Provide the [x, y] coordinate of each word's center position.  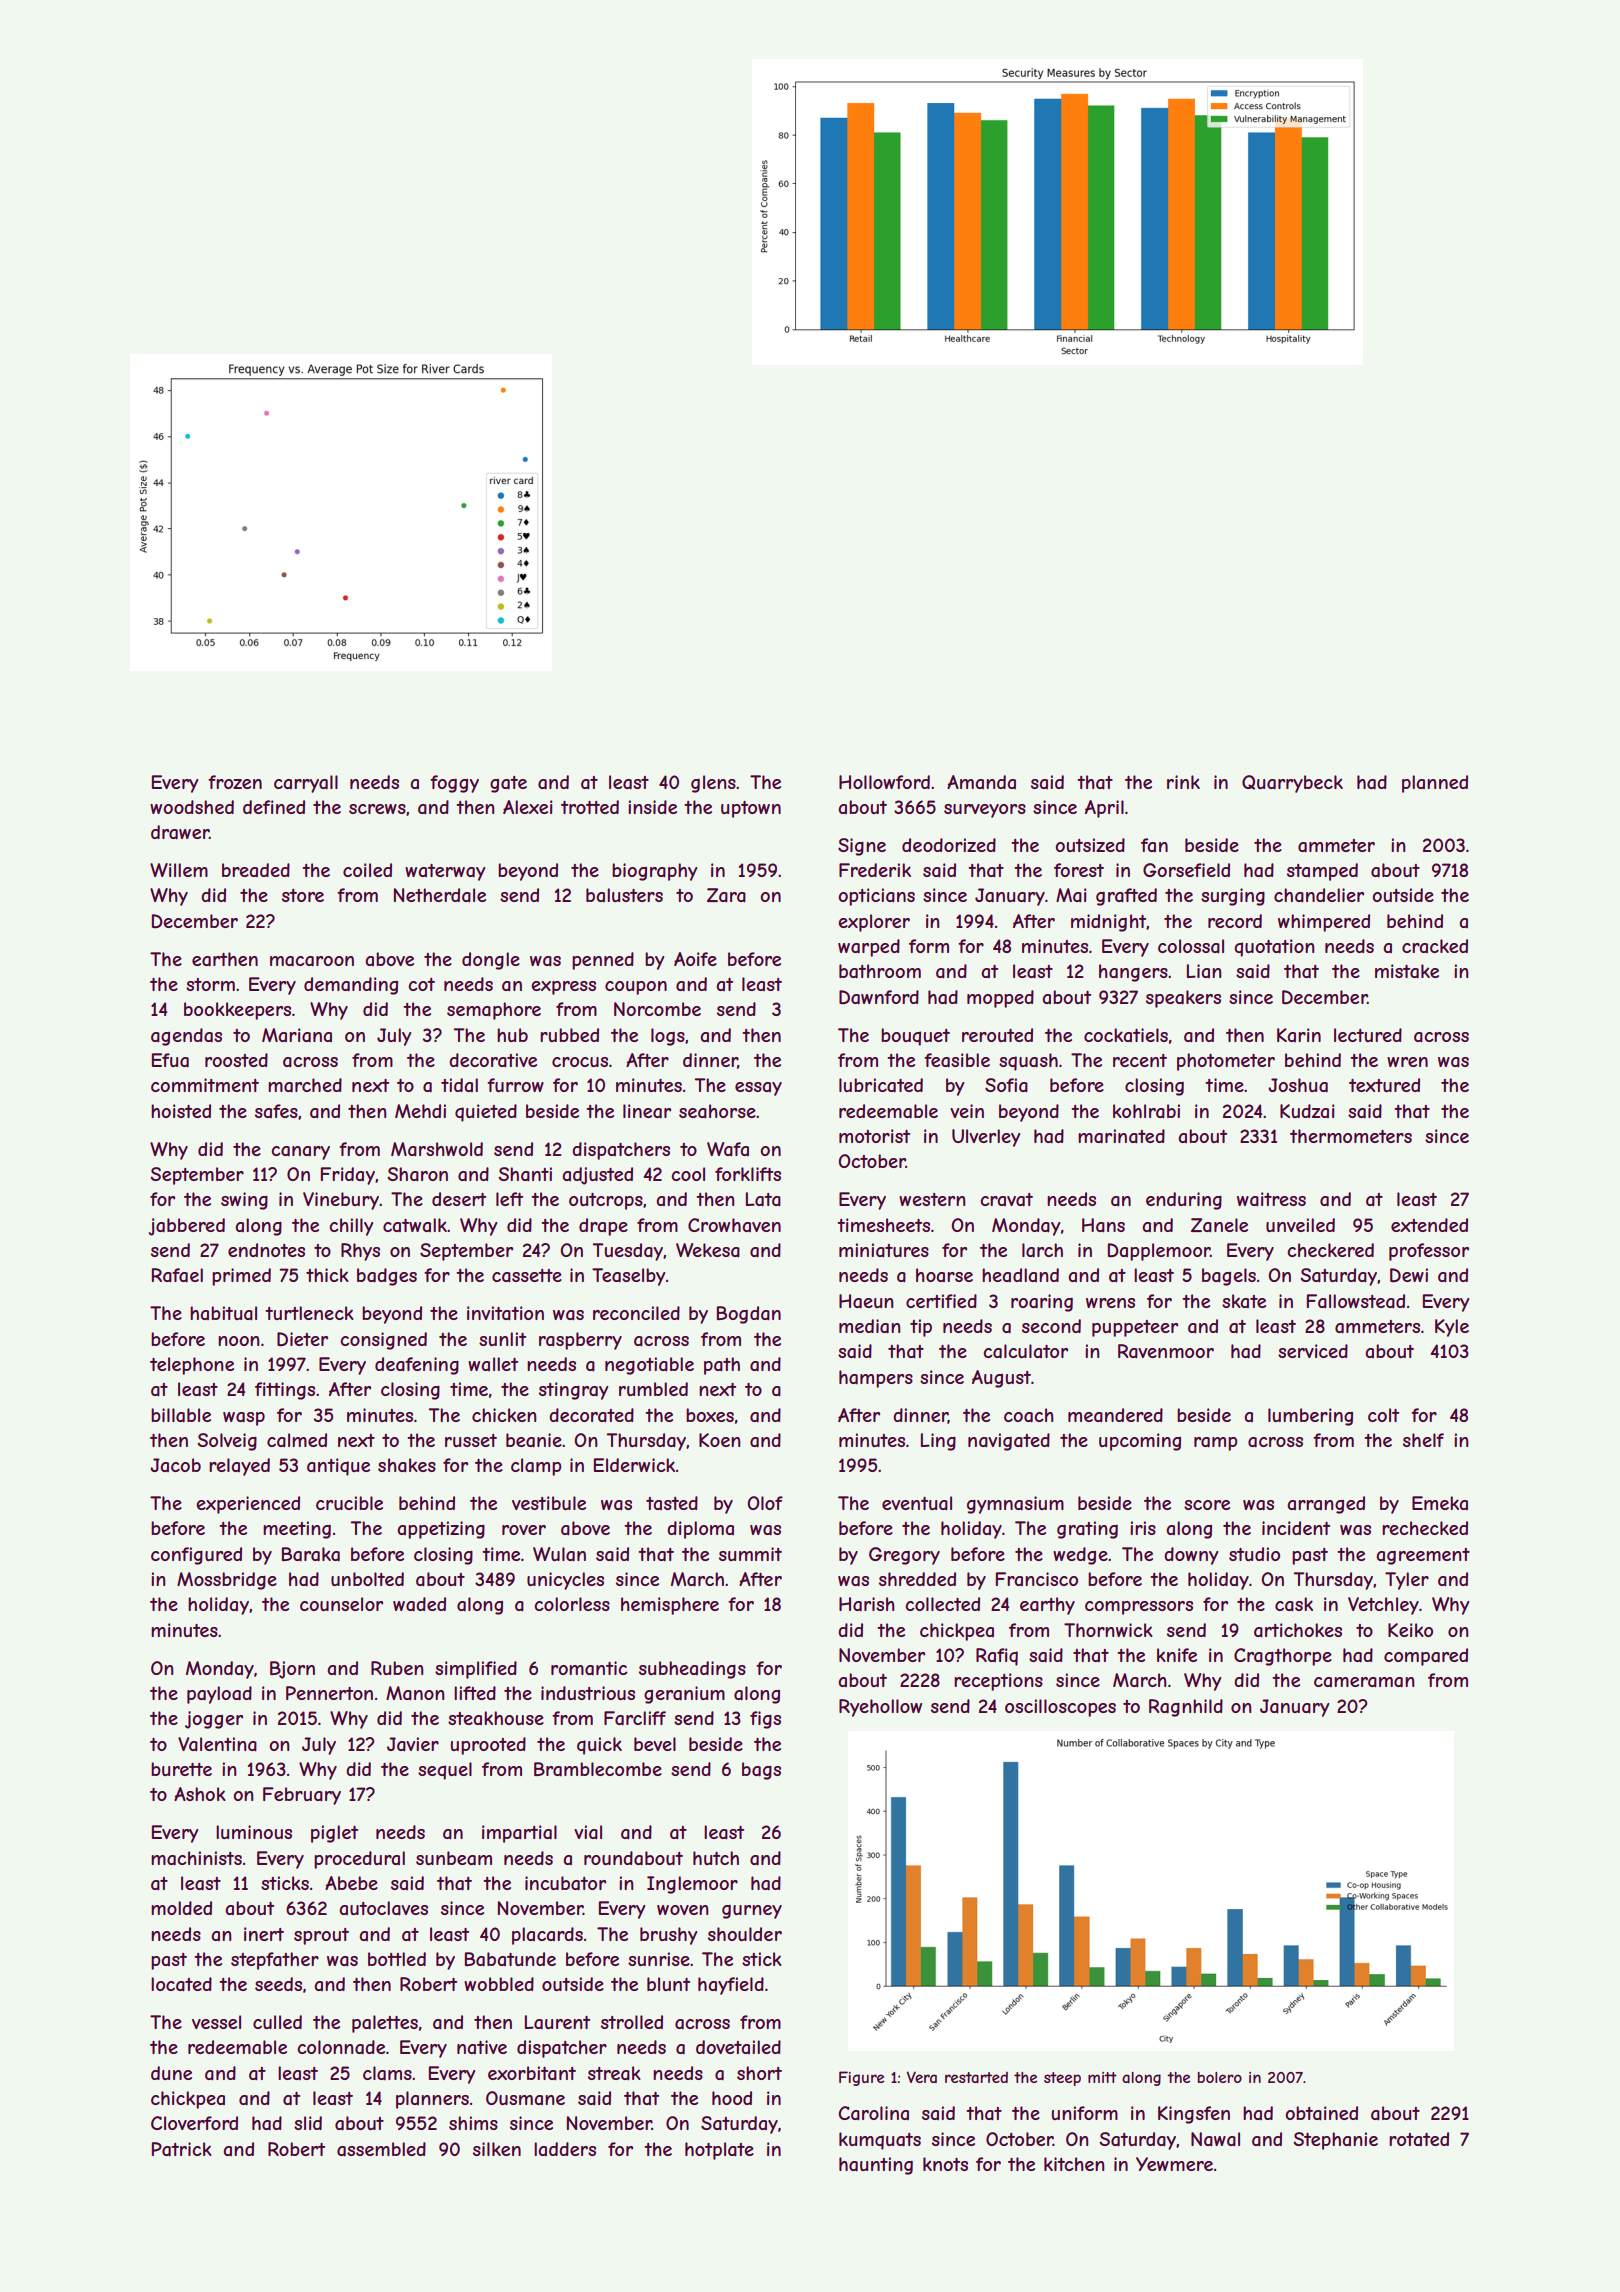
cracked [1435, 946]
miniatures [884, 1250]
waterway [445, 872]
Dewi [1409, 1275]
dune [171, 2073]
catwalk [415, 1225]
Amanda [981, 782]
